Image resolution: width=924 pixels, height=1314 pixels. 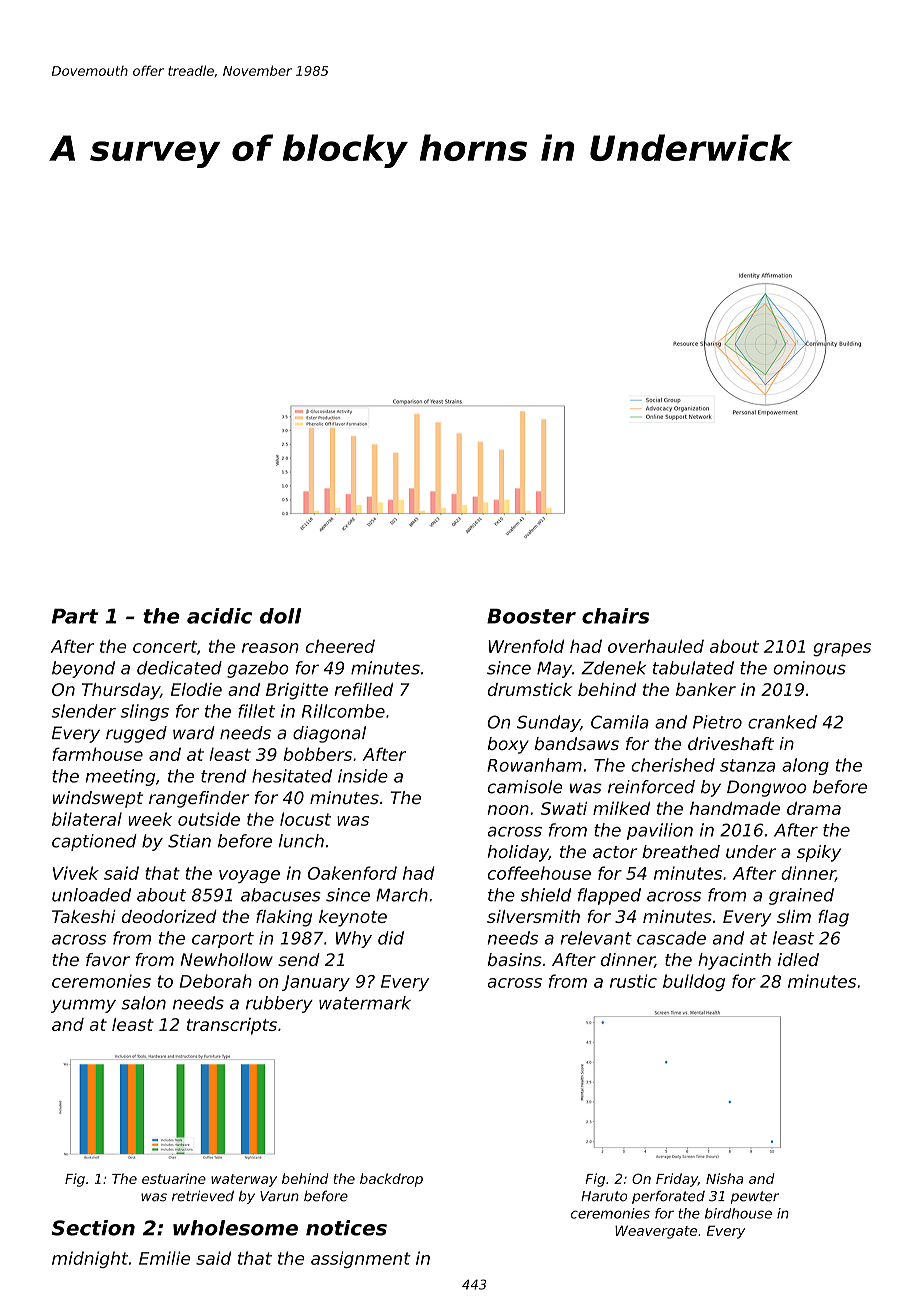 I want to click on drumstick, so click(x=530, y=689).
